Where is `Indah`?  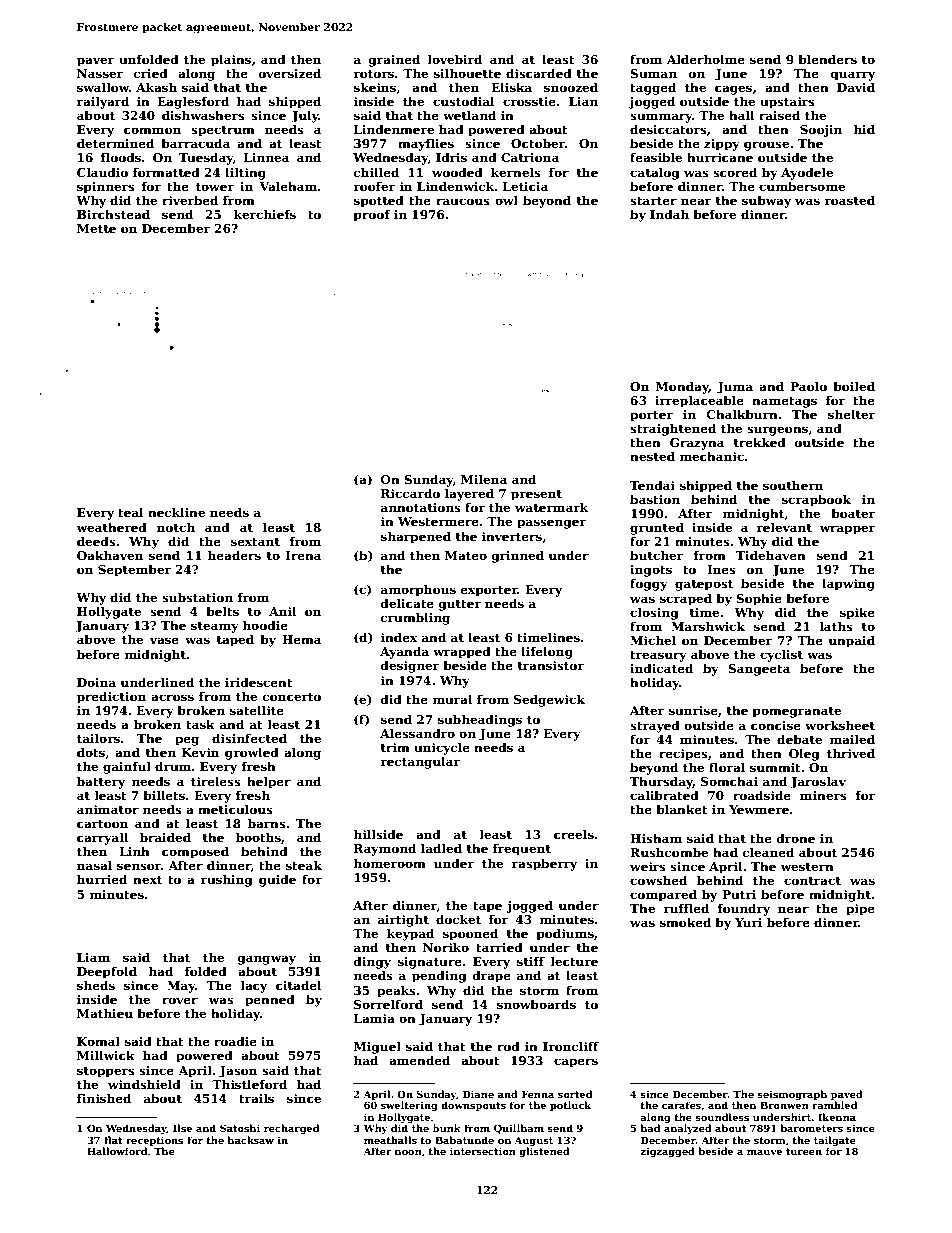 Indah is located at coordinates (669, 214).
